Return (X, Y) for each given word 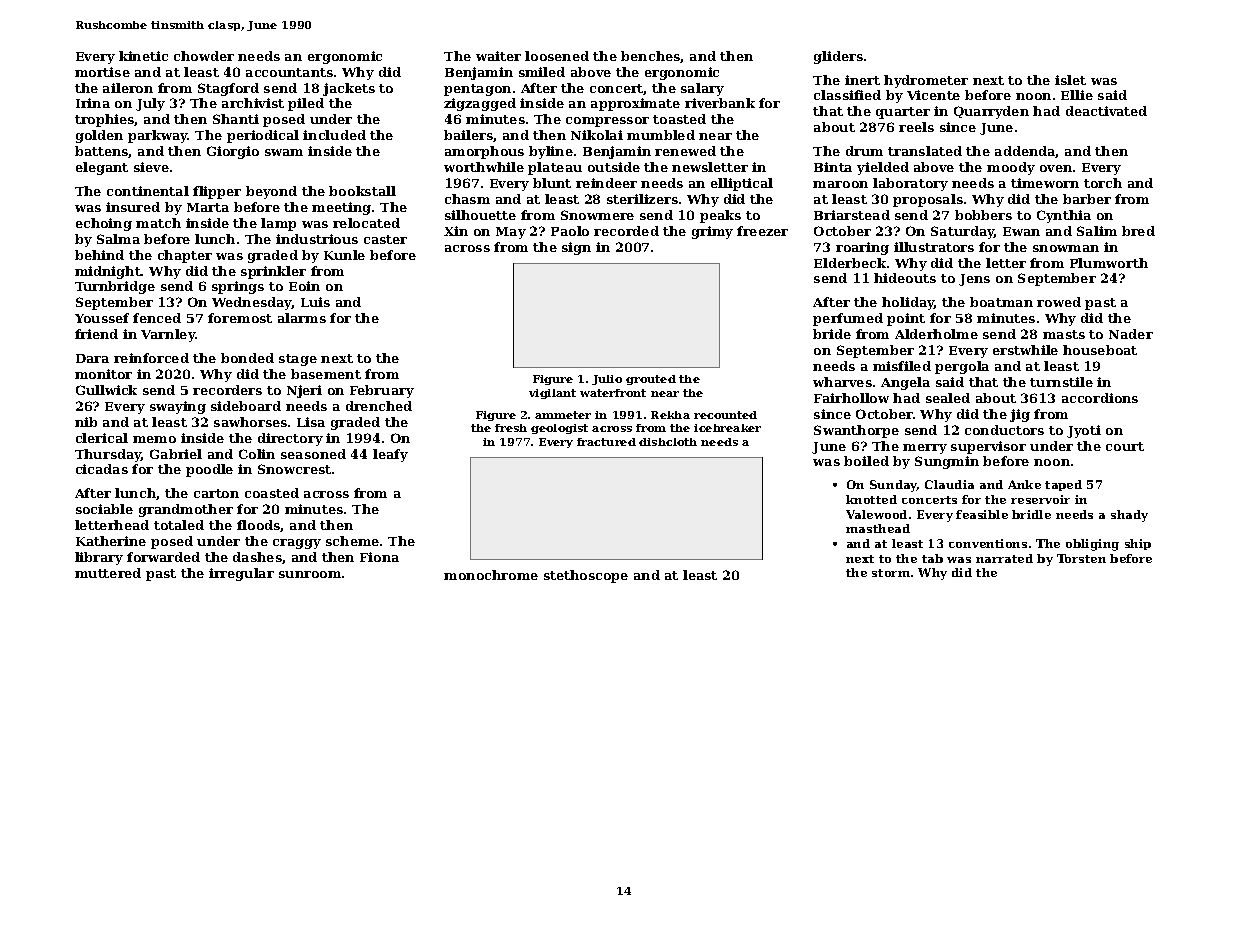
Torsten (1081, 558)
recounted (725, 415)
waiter (498, 56)
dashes (257, 557)
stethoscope (586, 576)
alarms (302, 318)
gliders (838, 57)
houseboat (1100, 350)
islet (1070, 80)
